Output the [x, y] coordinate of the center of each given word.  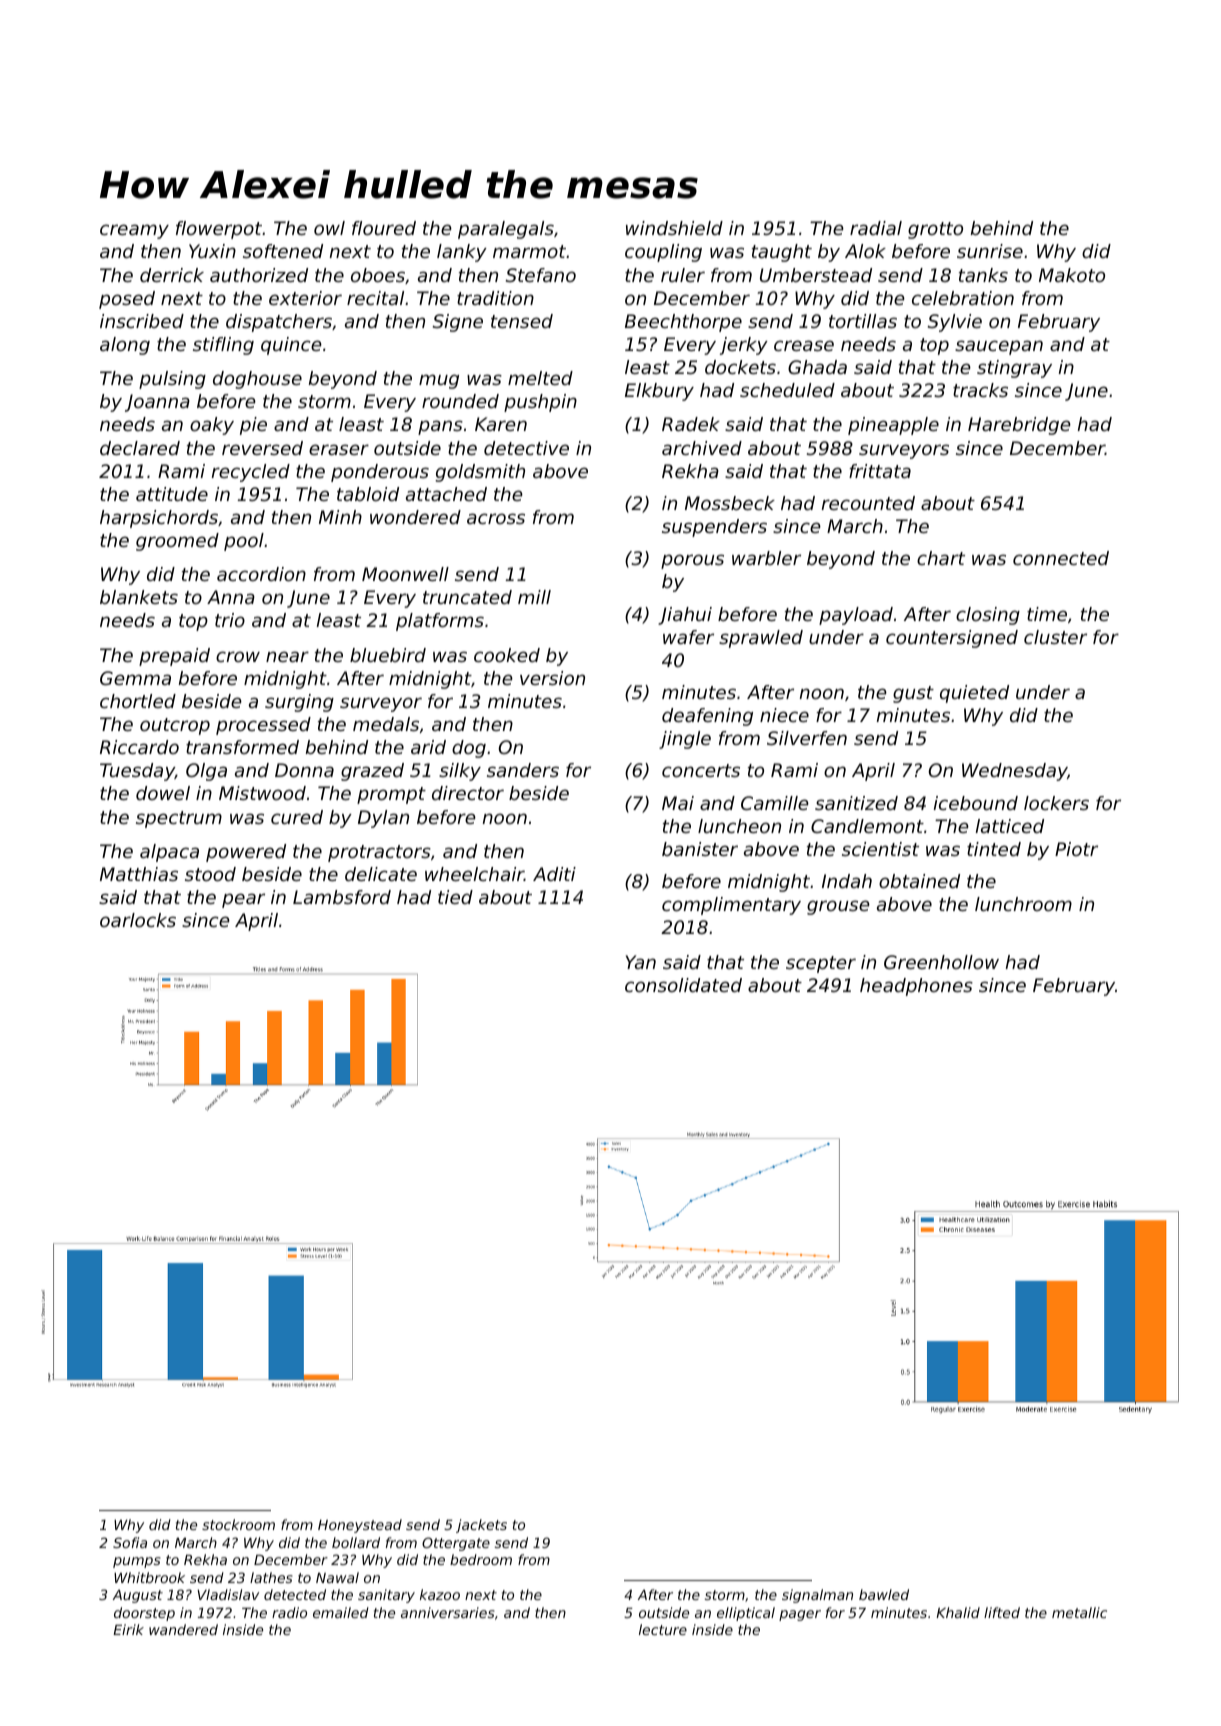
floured [384, 228]
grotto [935, 230]
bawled [884, 1594]
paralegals [506, 230]
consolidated [683, 985]
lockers [1056, 803]
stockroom [238, 1524]
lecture [663, 1629]
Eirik [128, 1629]
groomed [177, 542]
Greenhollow [941, 962]
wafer [688, 637]
